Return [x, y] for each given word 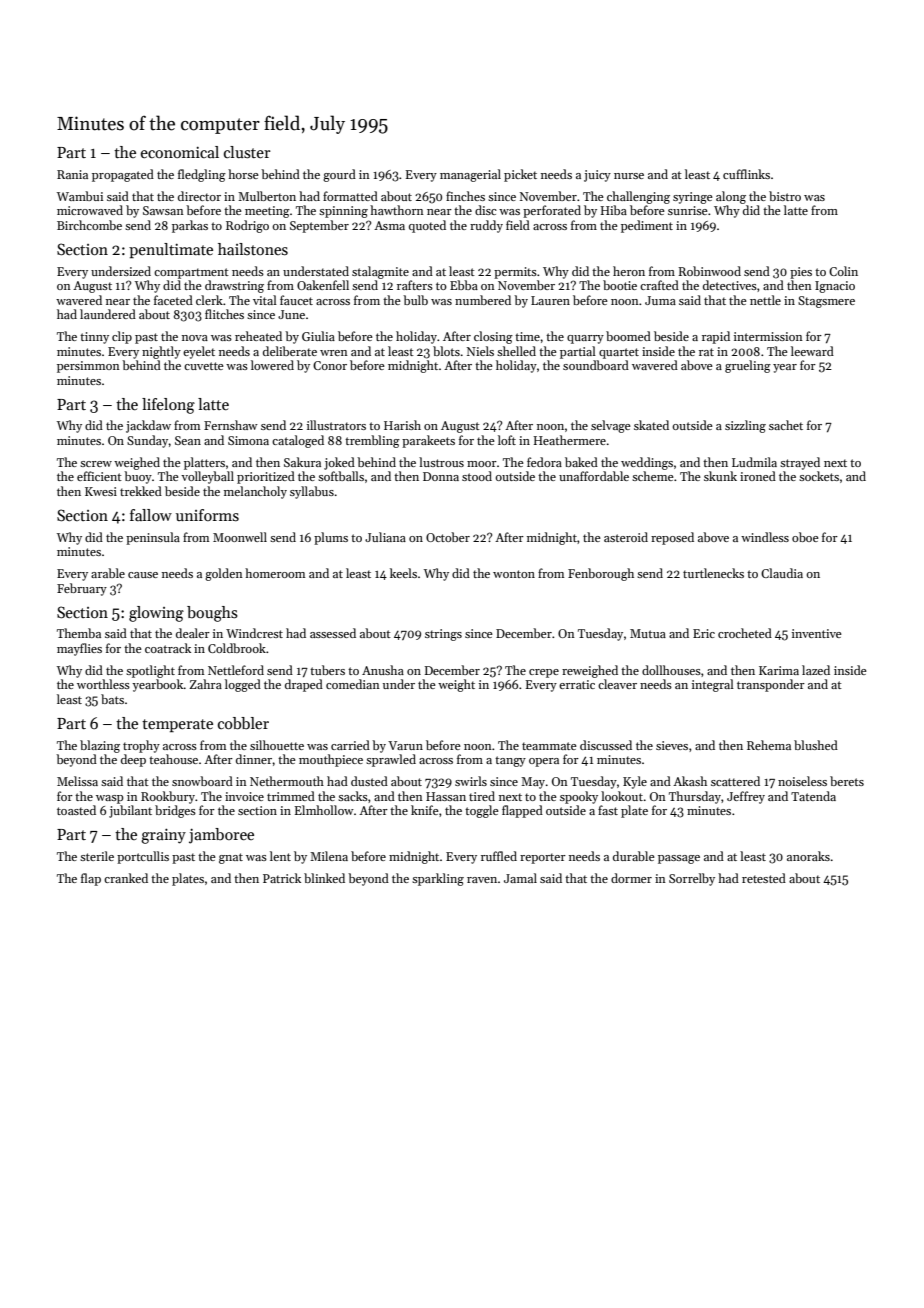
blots [446, 351]
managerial [470, 175]
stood [477, 476]
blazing [100, 746]
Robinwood [709, 271]
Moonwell [240, 537]
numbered [483, 300]
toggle [482, 811]
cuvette [204, 366]
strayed [800, 463]
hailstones [253, 249]
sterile [97, 856]
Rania [72, 174]
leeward [812, 351]
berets [847, 781]
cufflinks [746, 174]
